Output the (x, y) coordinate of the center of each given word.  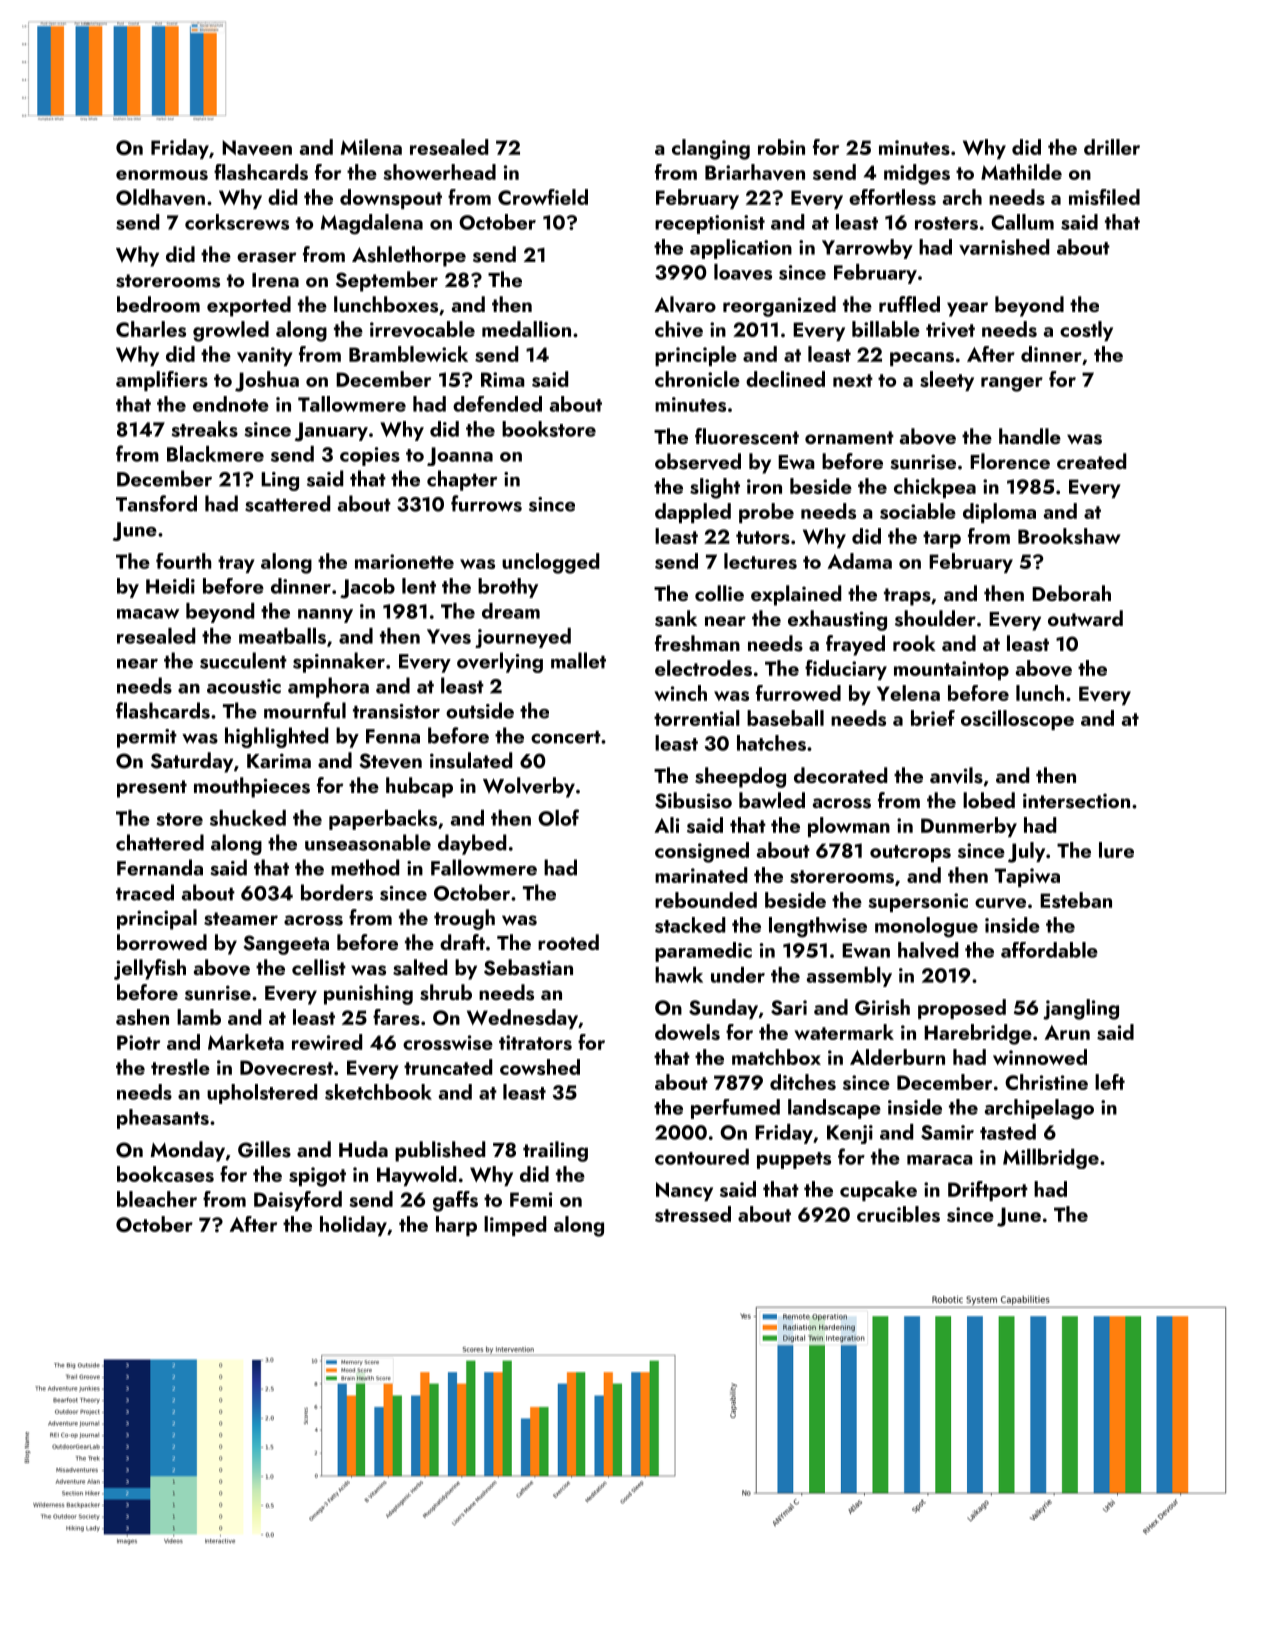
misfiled (1104, 197)
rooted (568, 942)
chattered (160, 842)
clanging (711, 149)
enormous (162, 175)
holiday (353, 1226)
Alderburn (897, 1057)
